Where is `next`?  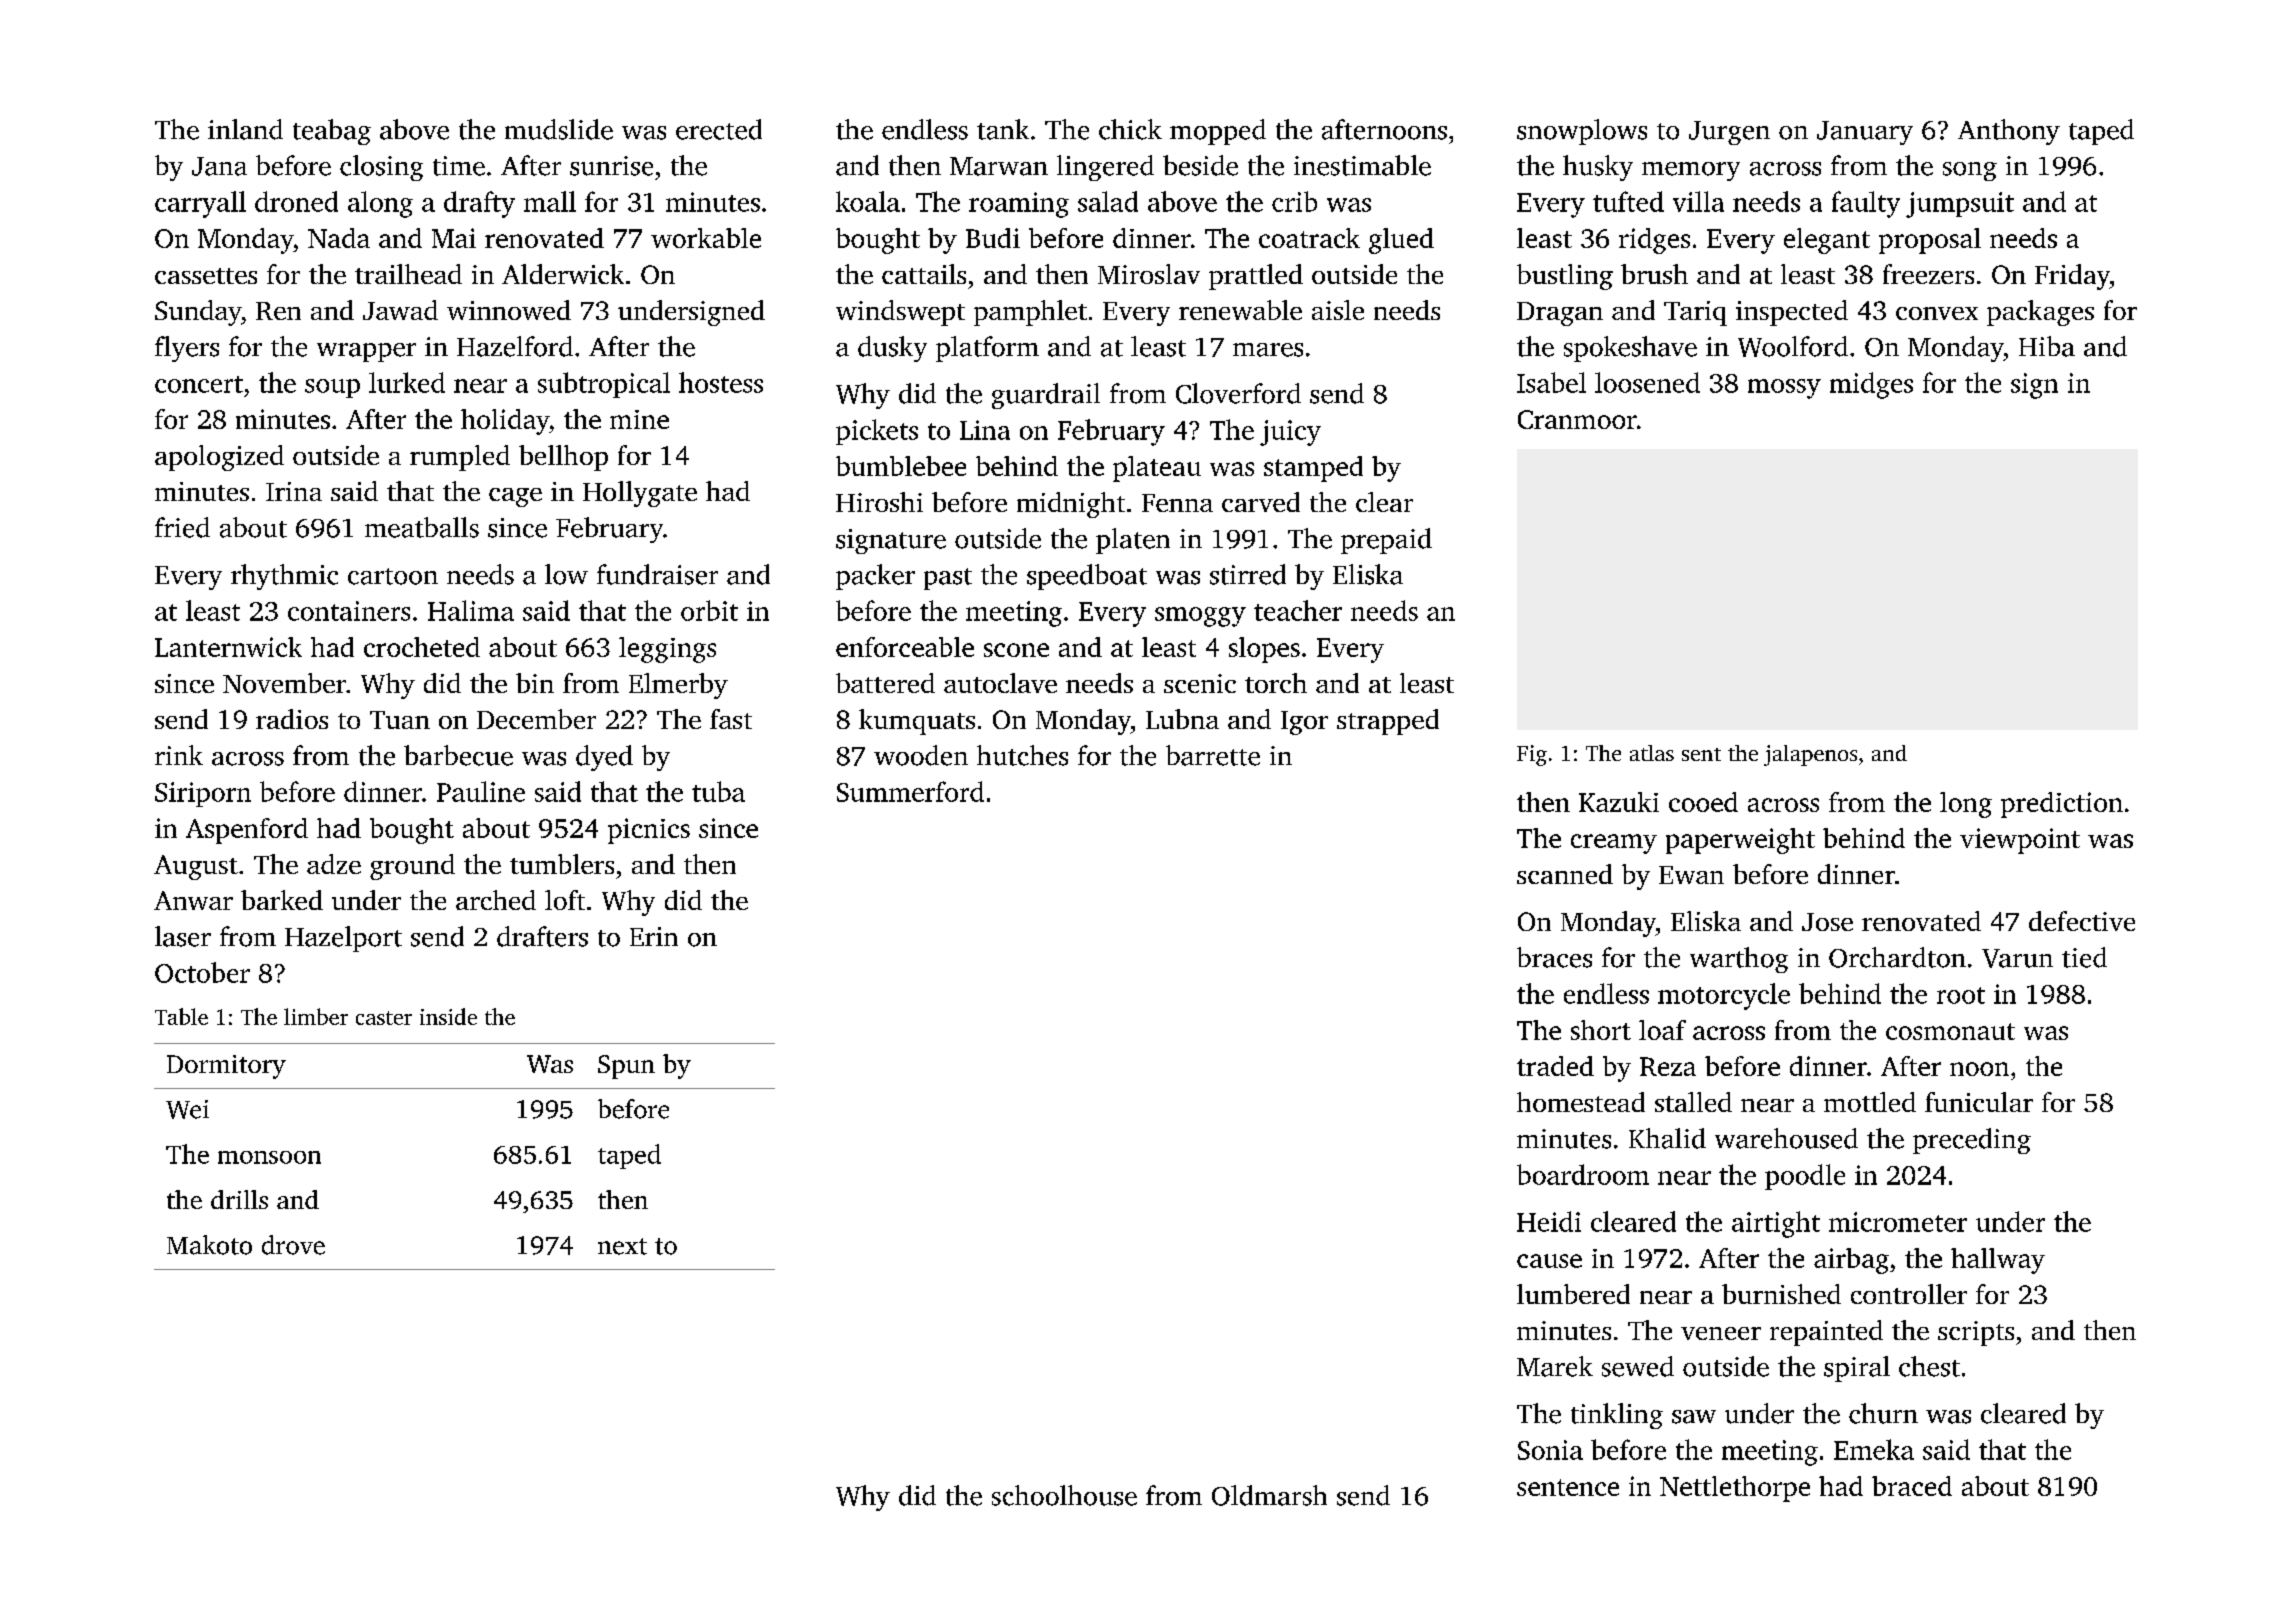 next is located at coordinates (622, 1246).
